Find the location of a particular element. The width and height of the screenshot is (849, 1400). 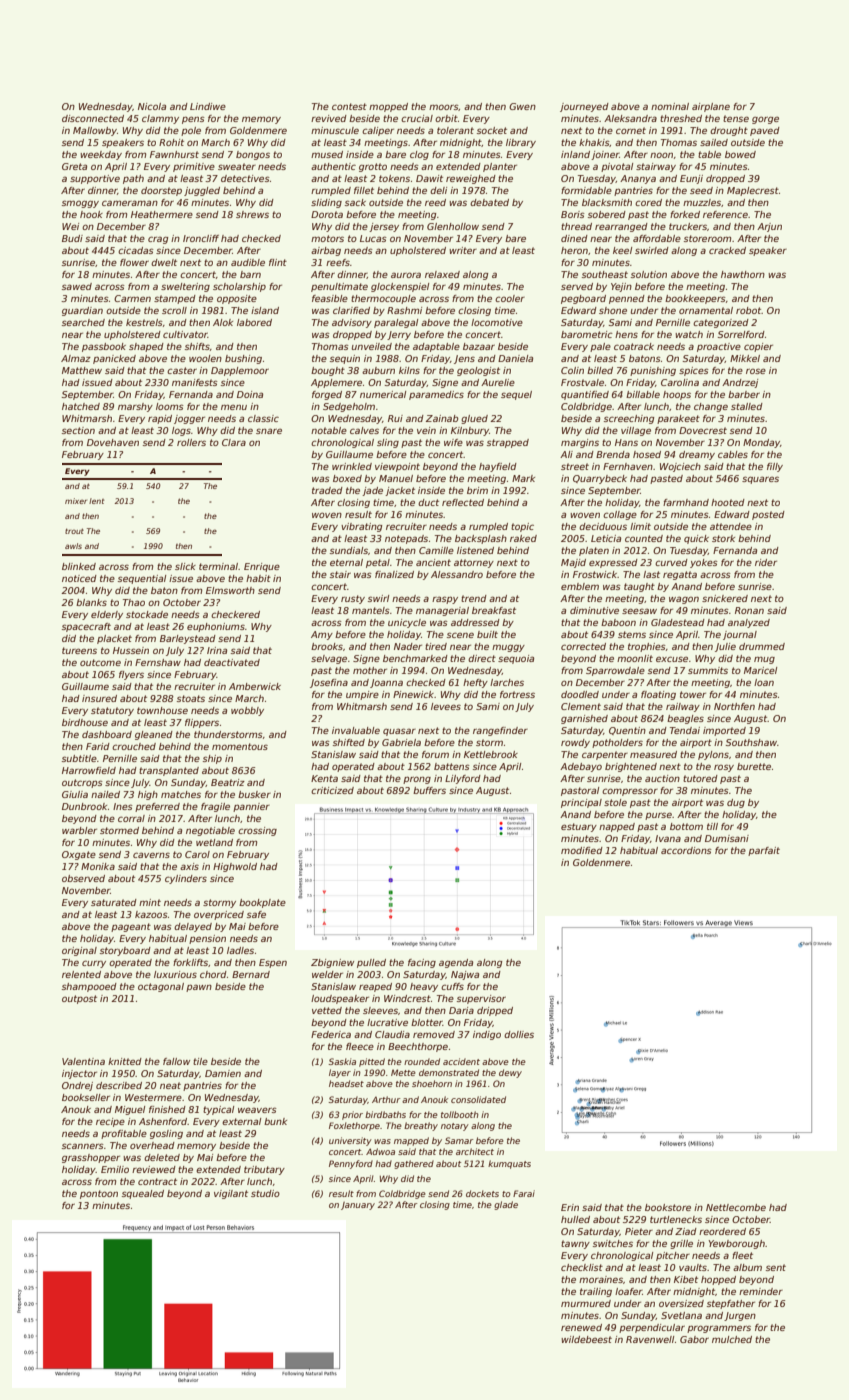

disconnected is located at coordinates (93, 118).
